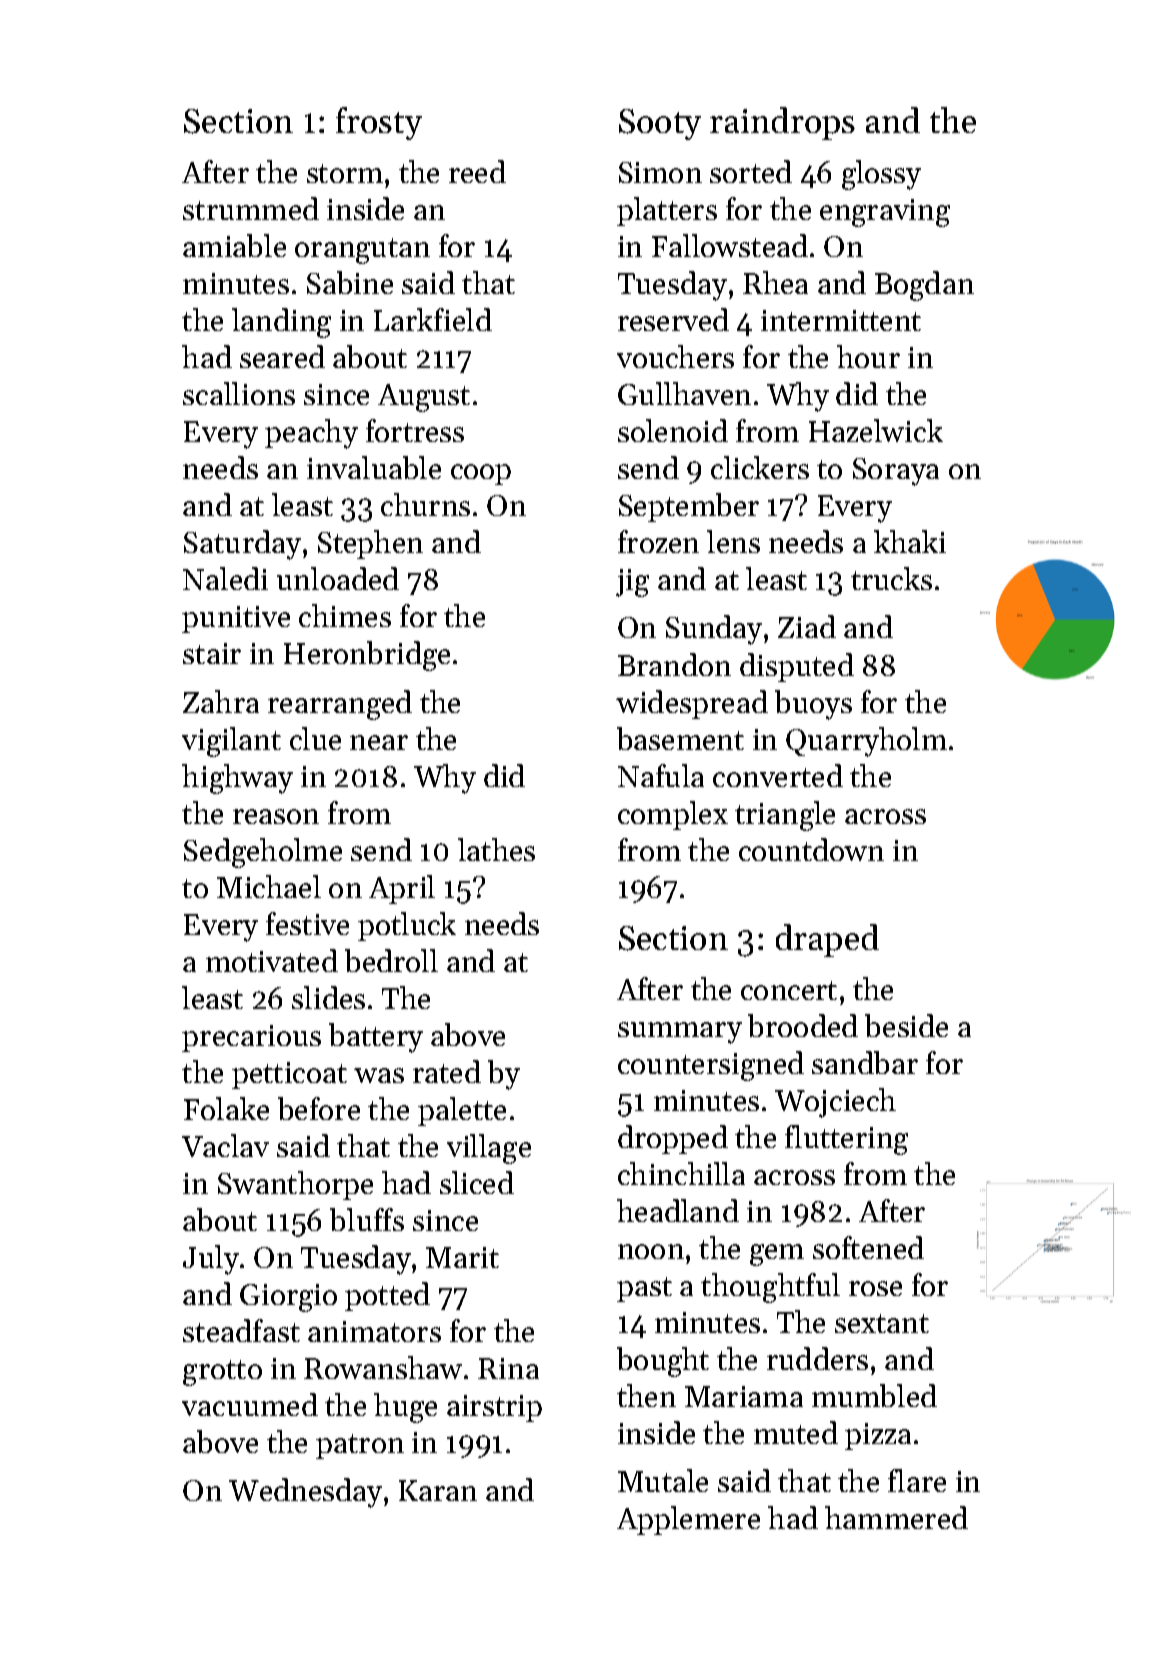 The width and height of the screenshot is (1165, 1654). I want to click on raindrops, so click(782, 123).
